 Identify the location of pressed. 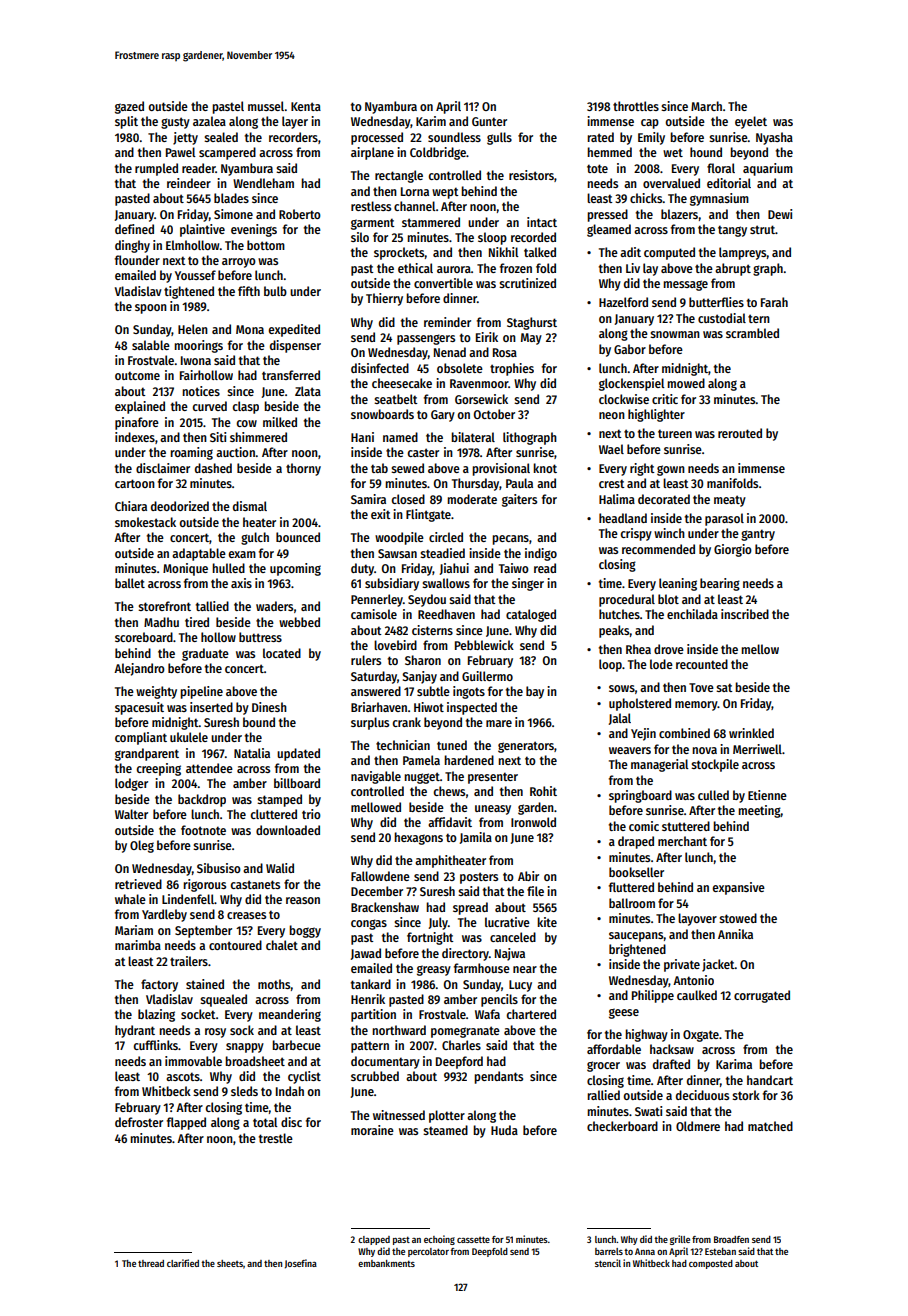
(607, 215).
